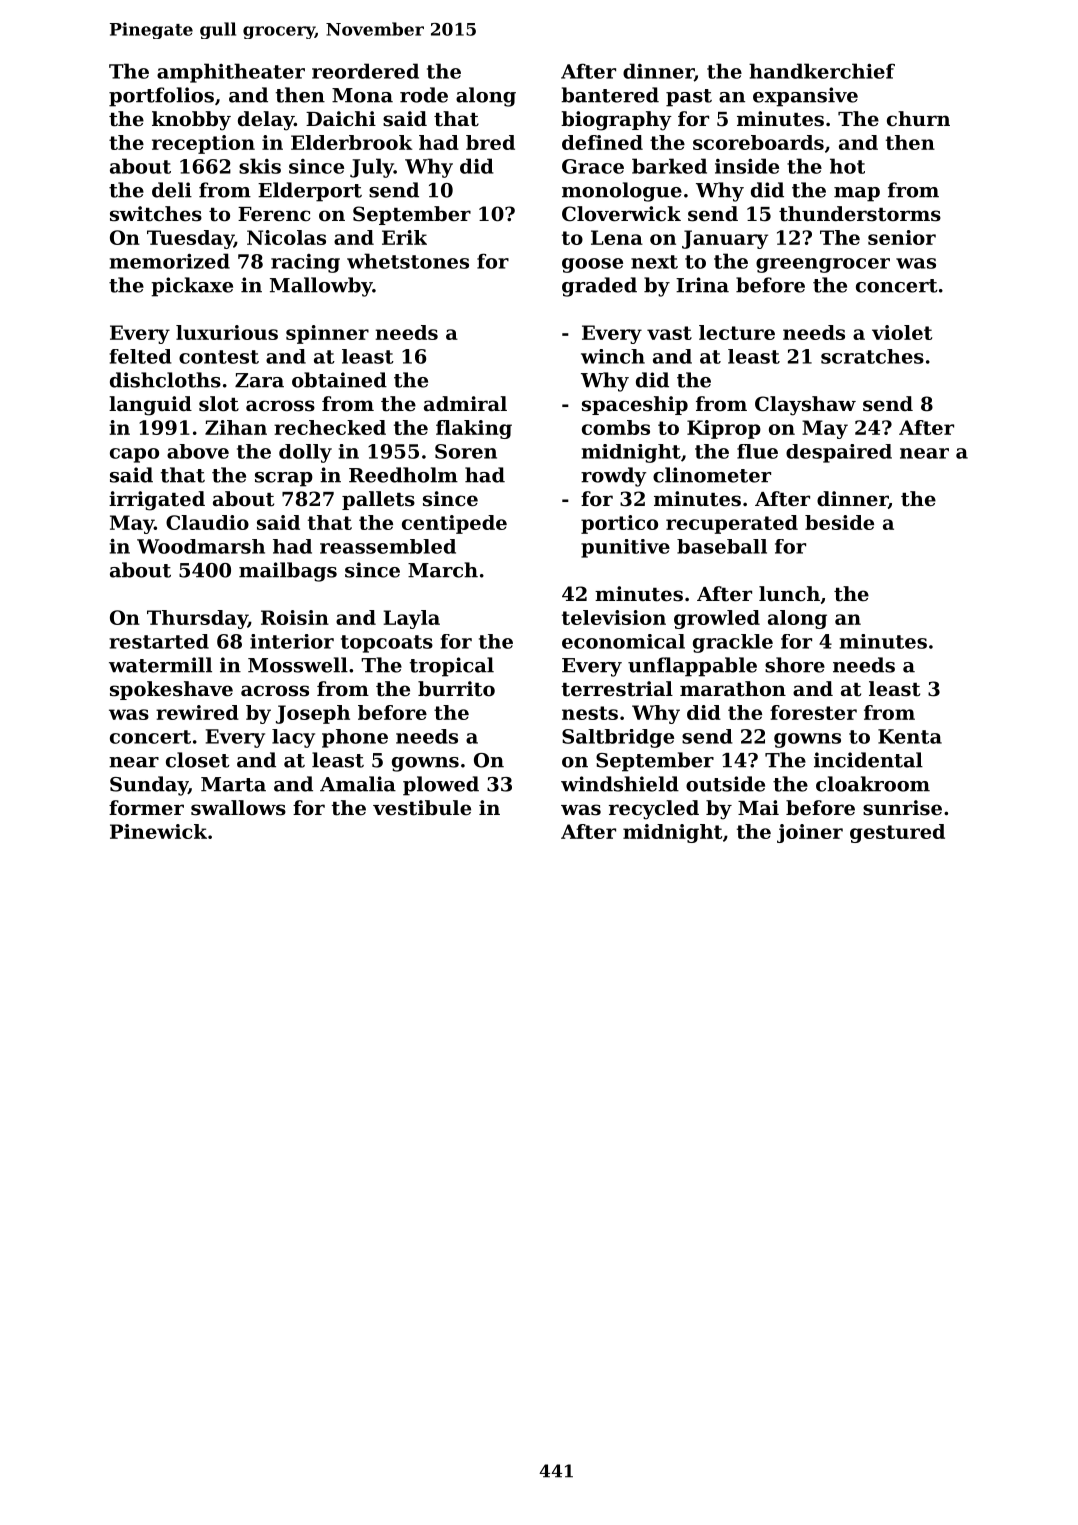 This document has width=1078, height=1525. Describe the element at coordinates (293, 738) in the document. I see `lacy` at that location.
